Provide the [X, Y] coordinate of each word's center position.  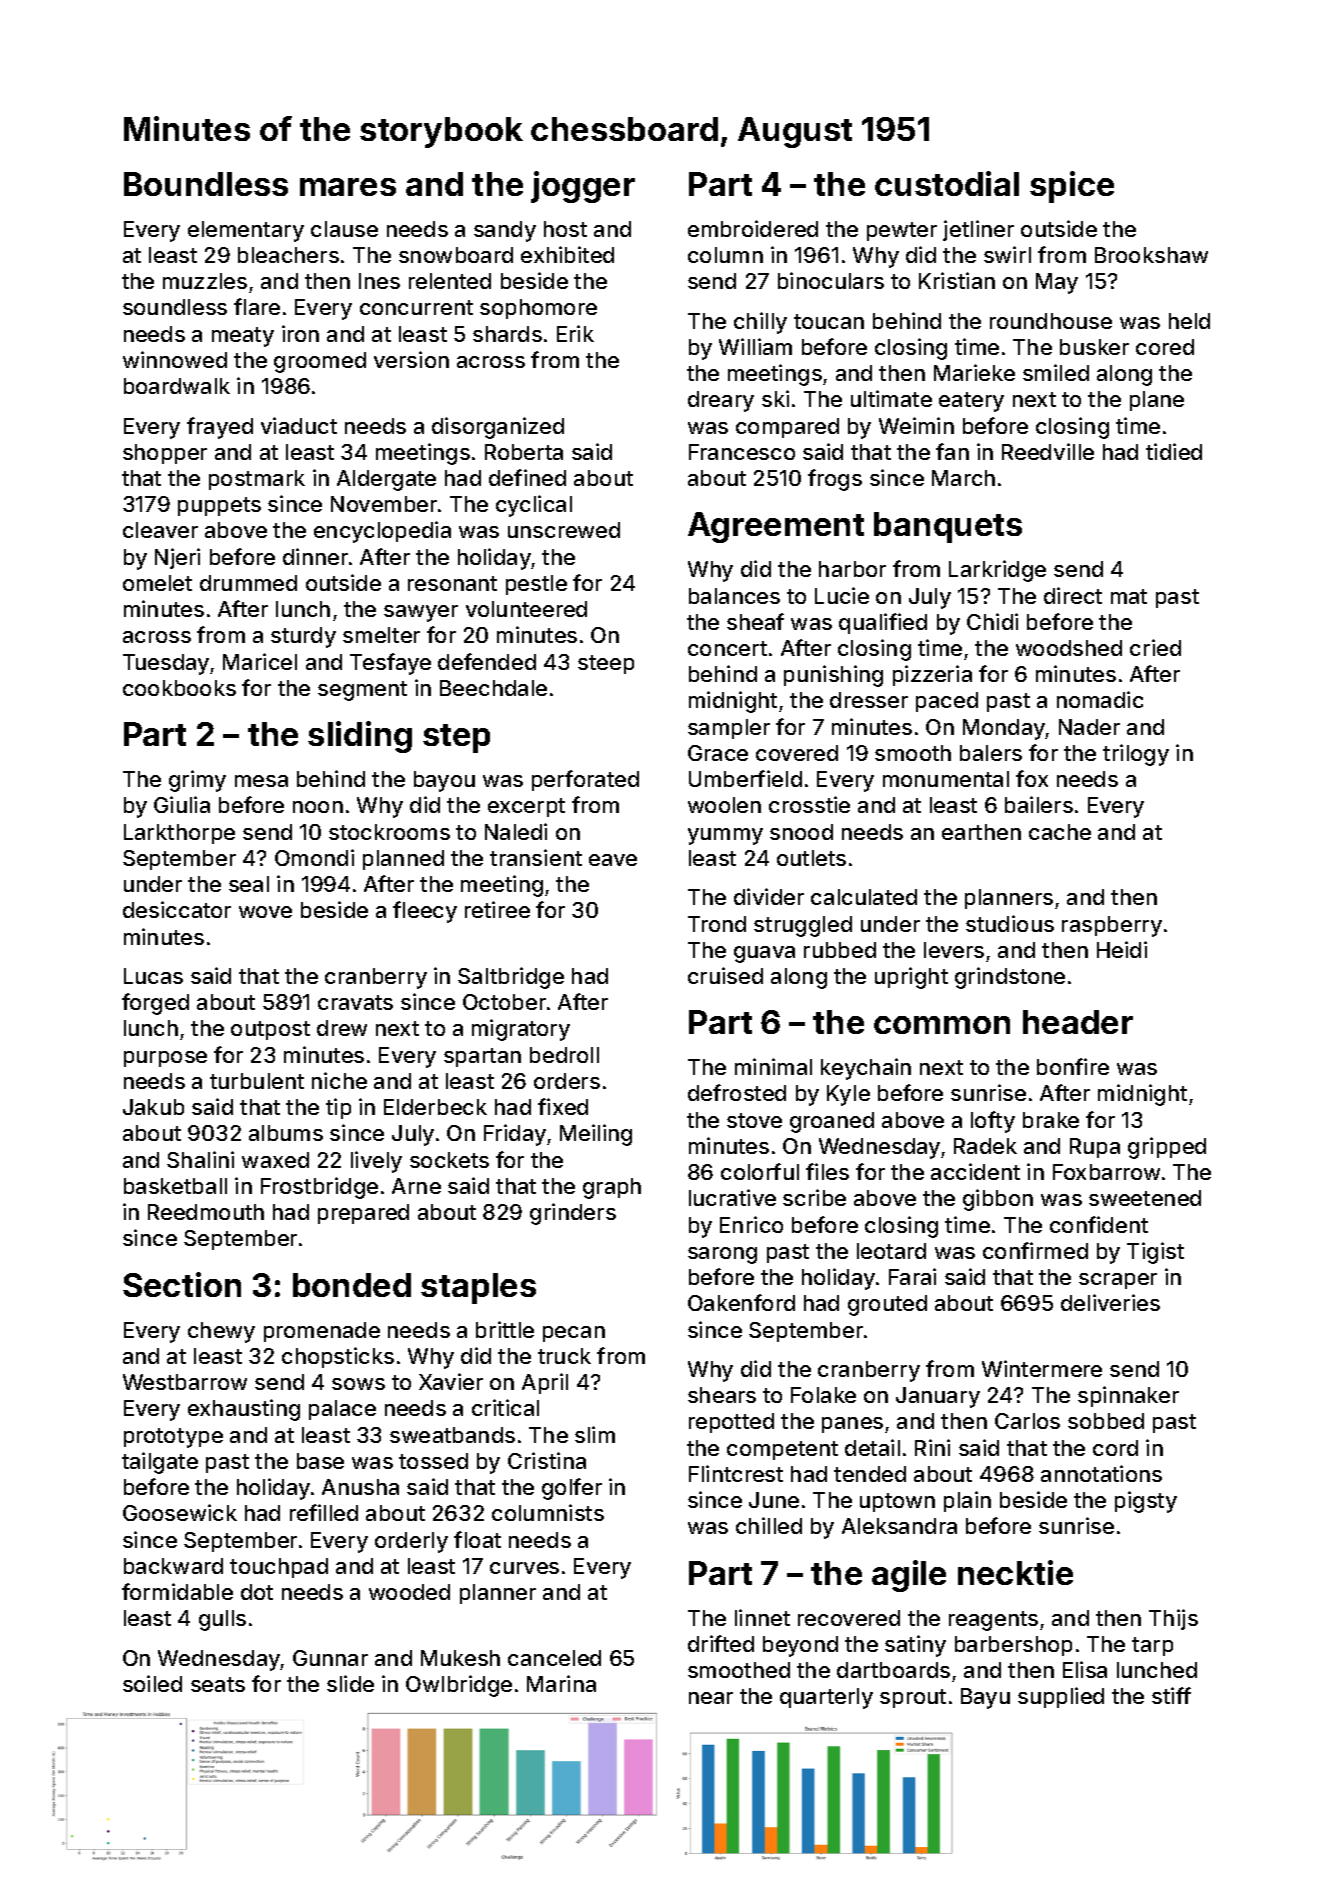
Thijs [1173, 1619]
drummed [248, 583]
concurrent [416, 307]
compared [787, 428]
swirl [1007, 254]
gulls [222, 1620]
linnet [762, 1617]
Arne [416, 1186]
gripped [1167, 1148]
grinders [573, 1214]
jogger [583, 187]
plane [1157, 401]
